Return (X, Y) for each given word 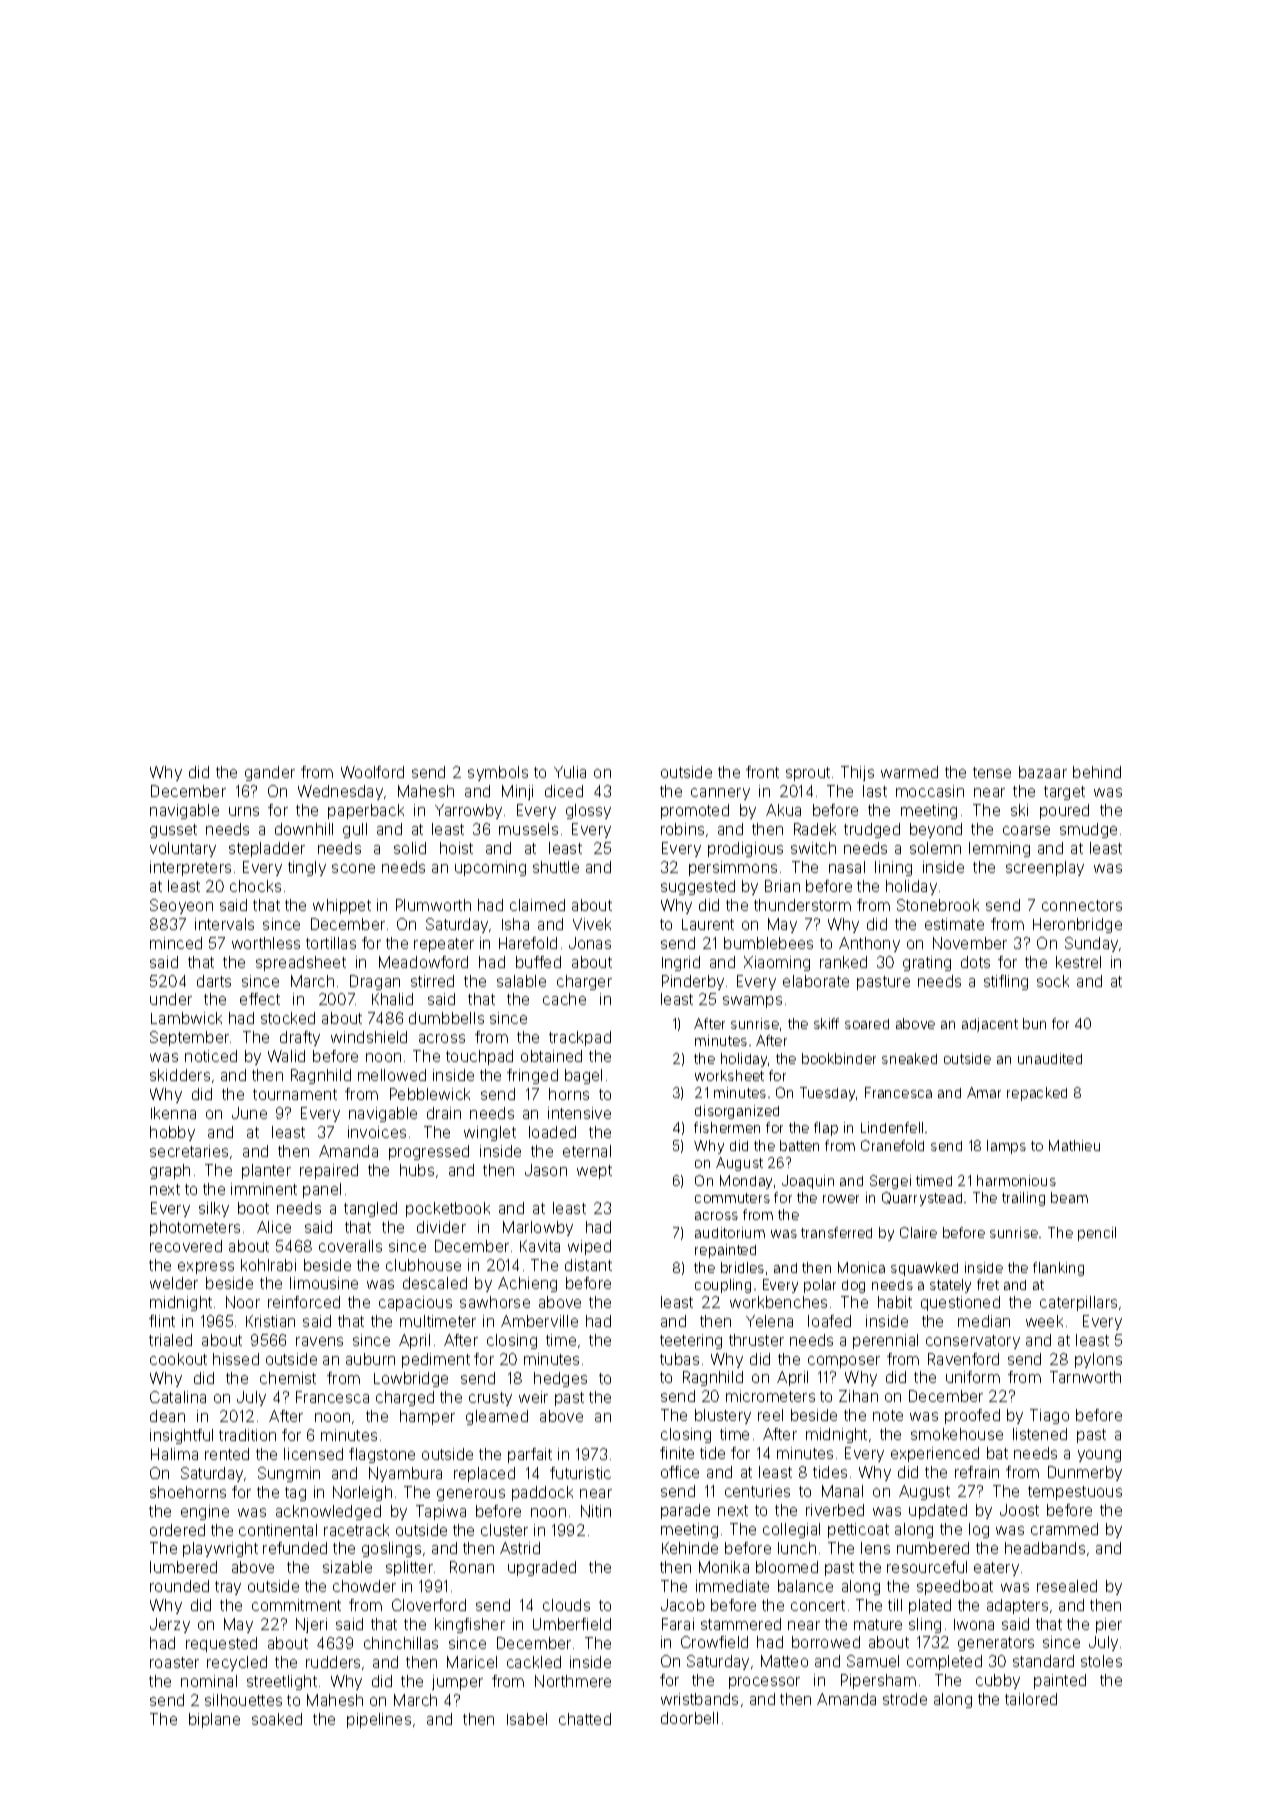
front (762, 772)
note (888, 1415)
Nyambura (405, 1474)
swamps (752, 1002)
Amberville (539, 1321)
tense (992, 772)
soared (867, 1024)
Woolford (372, 772)
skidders (180, 1075)
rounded (179, 1586)
